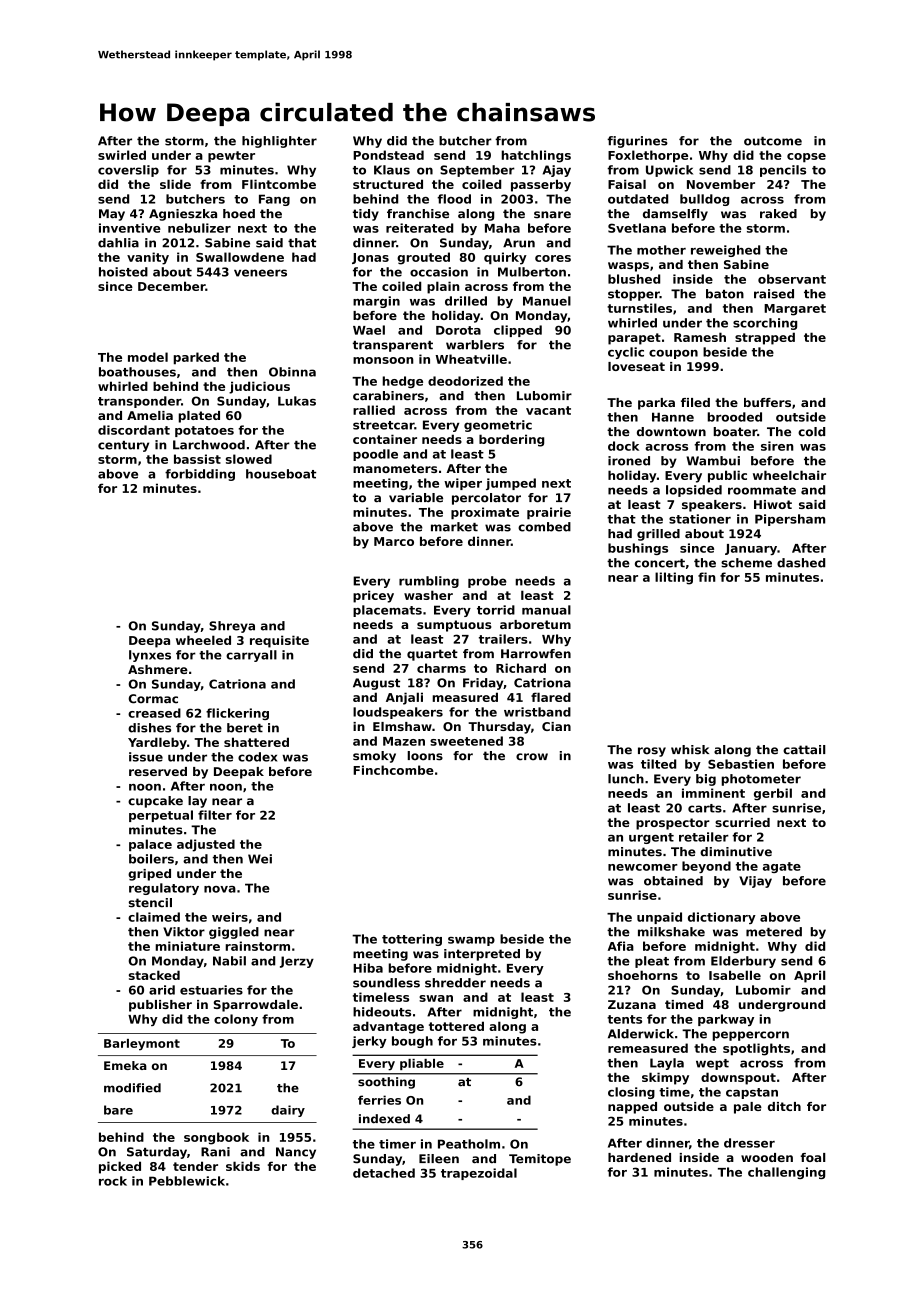 The image size is (924, 1308). Describe the element at coordinates (392, 170) in the document. I see `Klaus` at that location.
